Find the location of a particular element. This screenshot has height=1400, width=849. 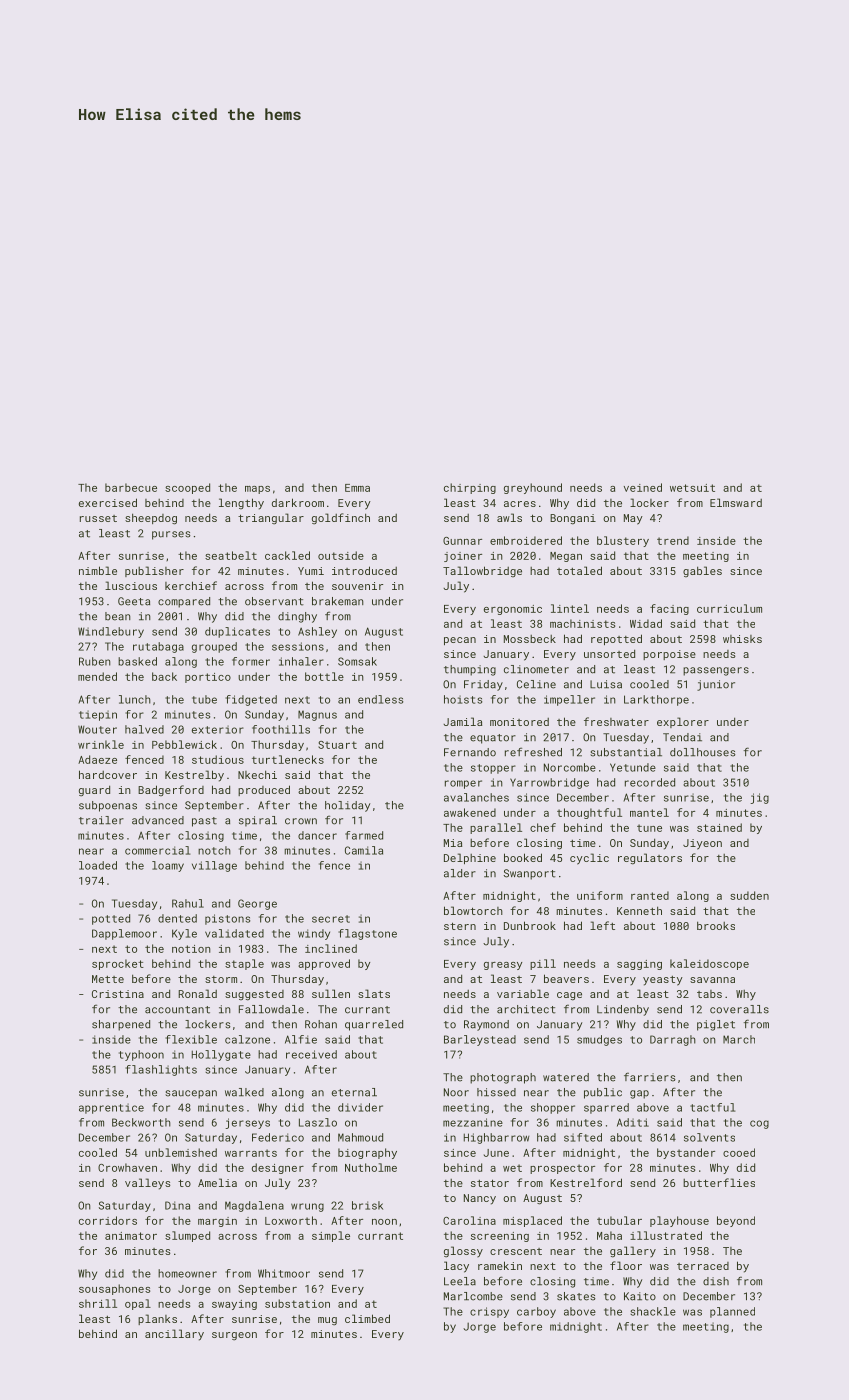

greyhound is located at coordinates (533, 488).
